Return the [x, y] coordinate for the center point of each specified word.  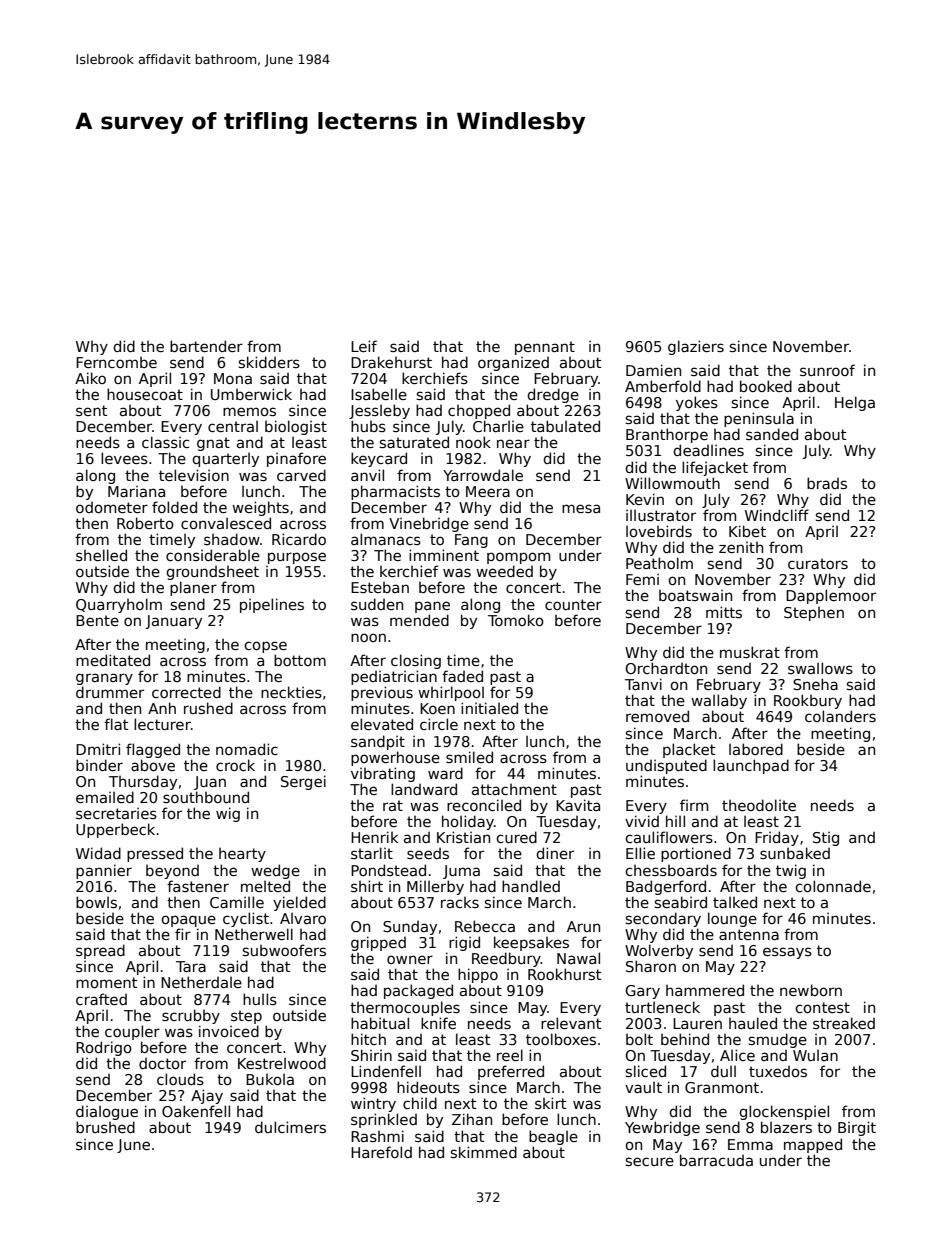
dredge [553, 395]
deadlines [708, 450]
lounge [732, 919]
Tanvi [643, 684]
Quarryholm [119, 605]
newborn [811, 990]
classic [165, 442]
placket [689, 750]
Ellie [640, 853]
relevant [571, 1023]
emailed [105, 797]
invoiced [229, 1031]
